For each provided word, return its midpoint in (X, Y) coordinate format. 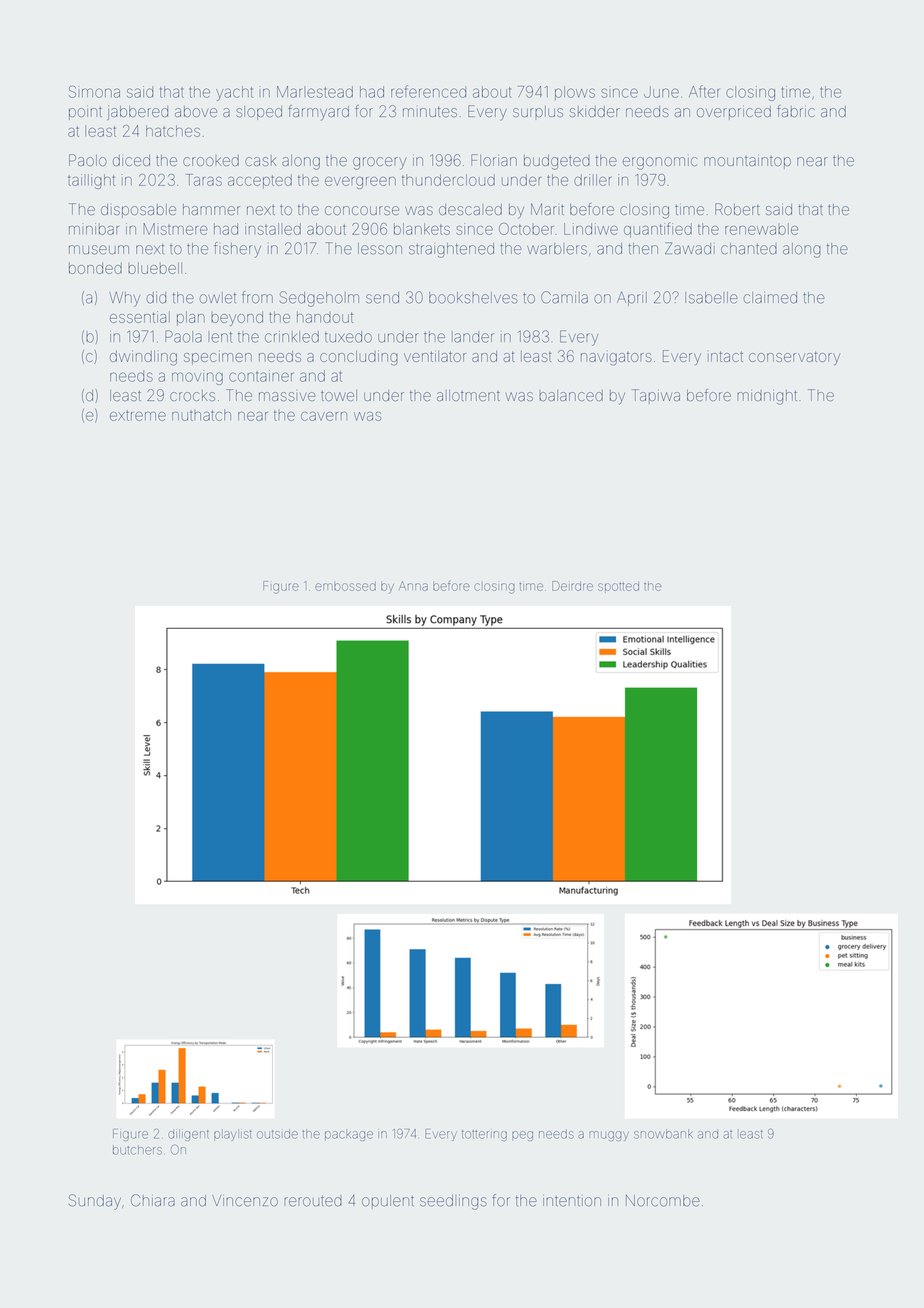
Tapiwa (656, 396)
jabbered (137, 113)
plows (575, 93)
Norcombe (663, 1201)
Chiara (153, 1200)
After (704, 91)
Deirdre (572, 586)
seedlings (453, 1202)
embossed (345, 586)
